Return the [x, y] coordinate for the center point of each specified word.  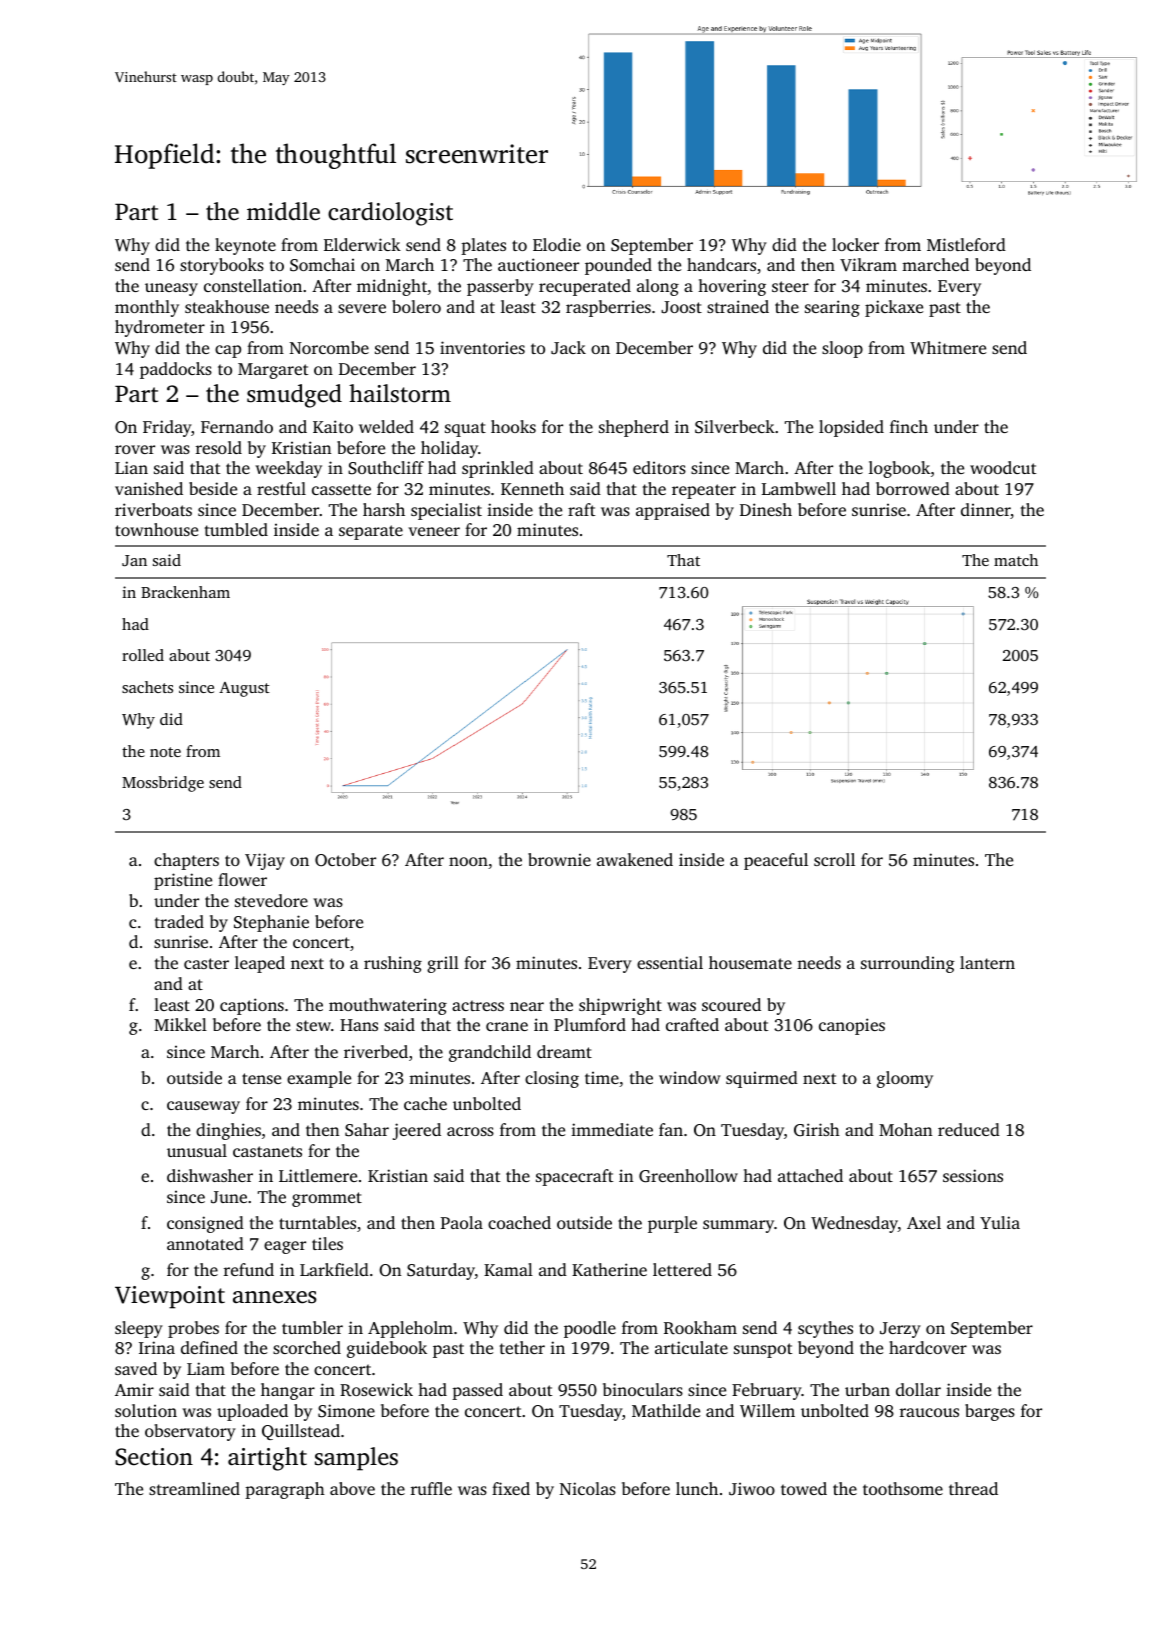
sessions [973, 1175]
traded [179, 921]
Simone [346, 1411]
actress [478, 1005]
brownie [559, 859]
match [1016, 560]
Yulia [1000, 1222]
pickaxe [894, 308]
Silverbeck [735, 427]
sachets [147, 687]
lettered [682, 1269]
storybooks [222, 266]
